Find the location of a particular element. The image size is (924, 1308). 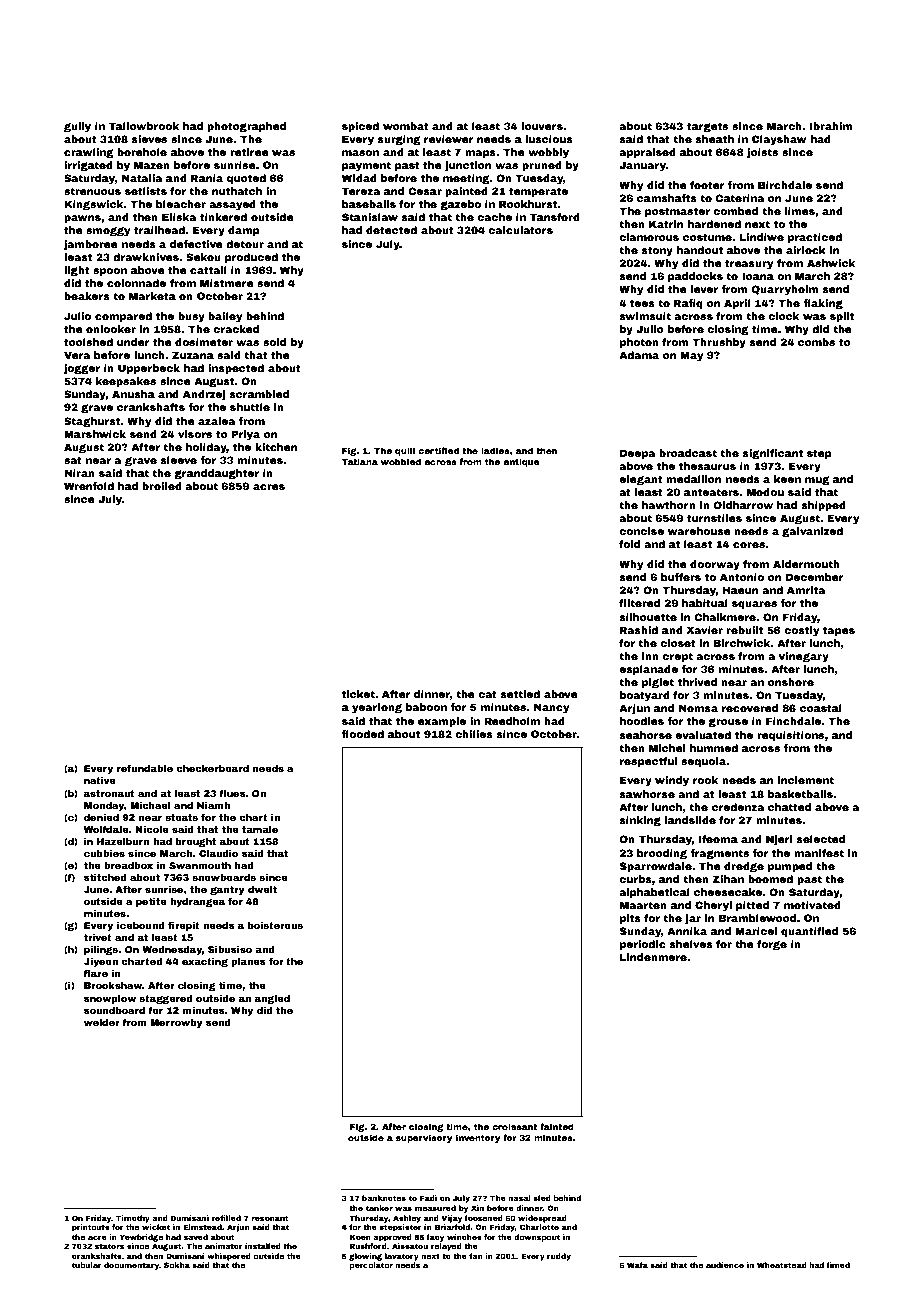

ticket is located at coordinates (358, 694).
